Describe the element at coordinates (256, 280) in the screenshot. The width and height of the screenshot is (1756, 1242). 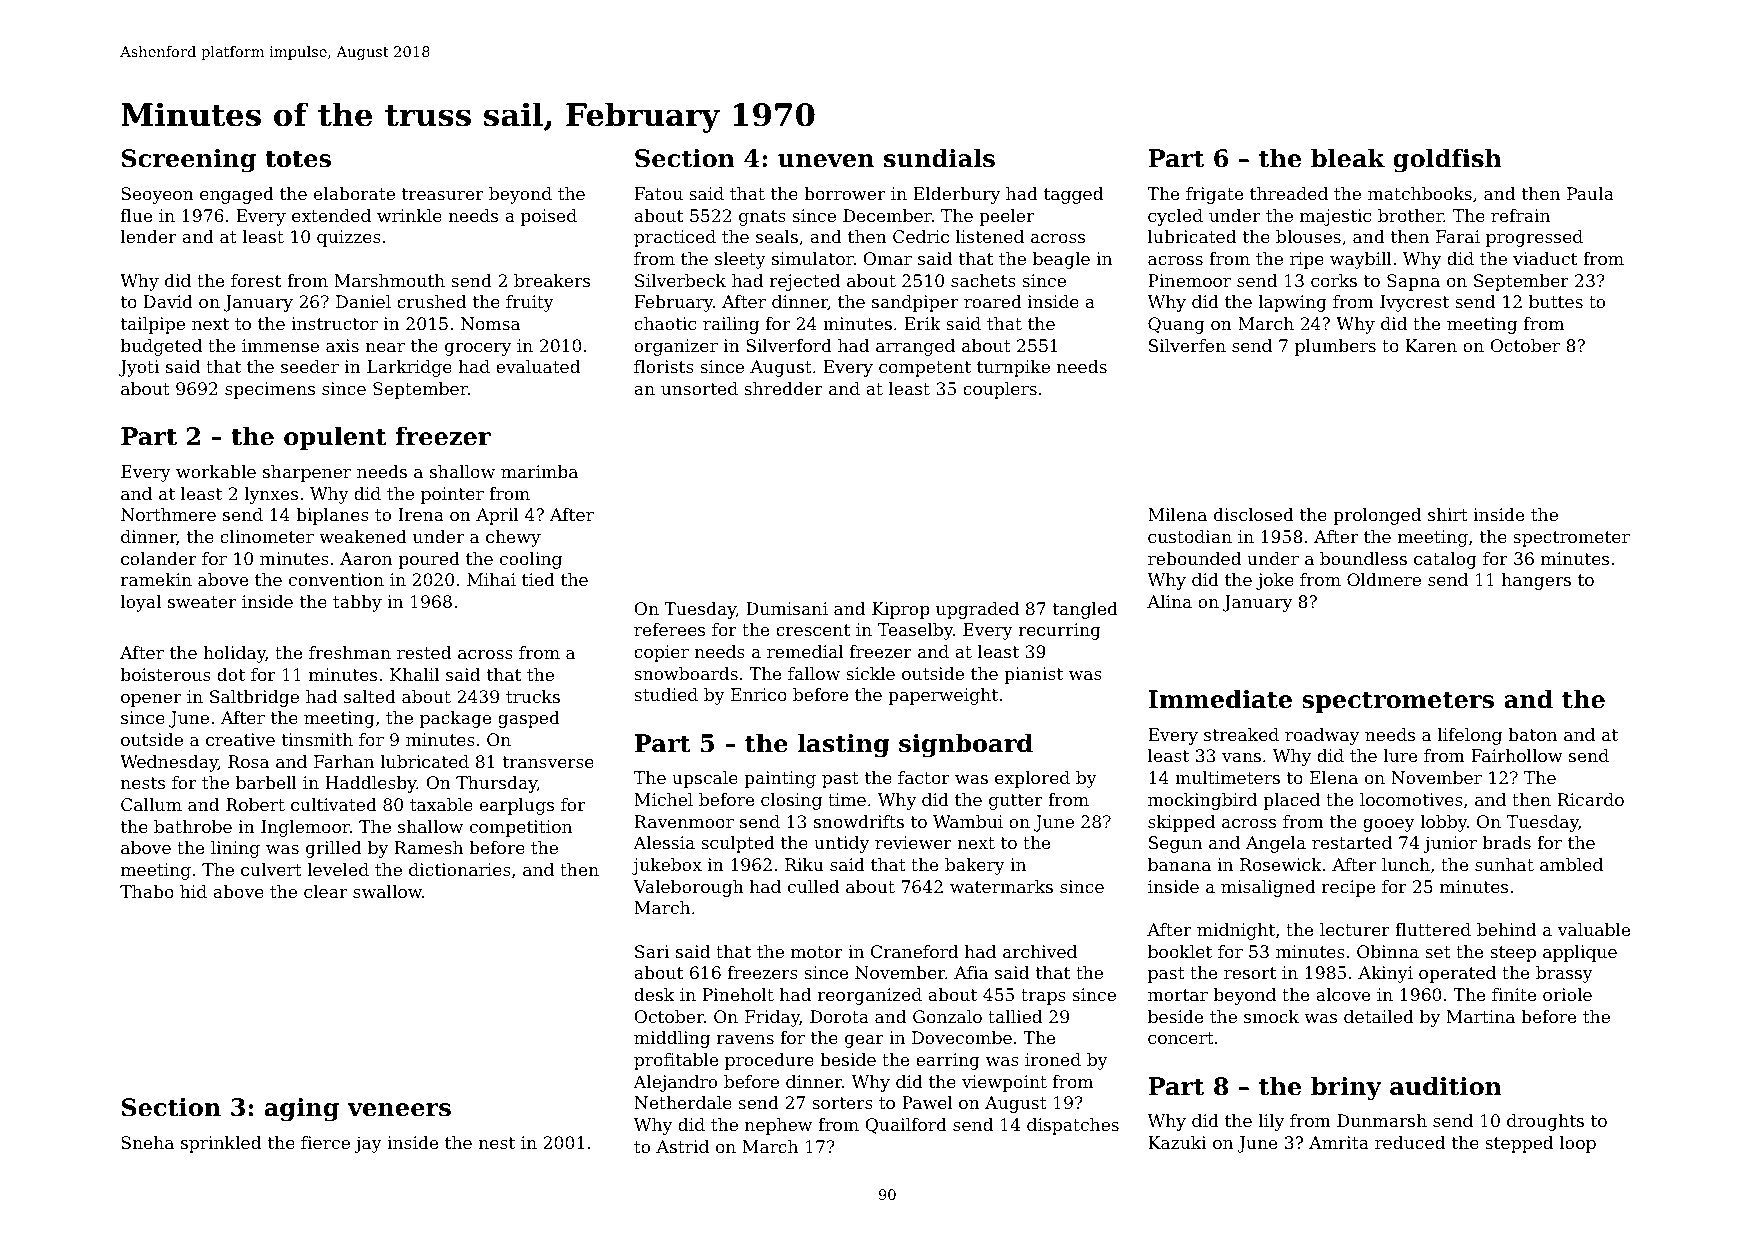
I see `forest` at that location.
